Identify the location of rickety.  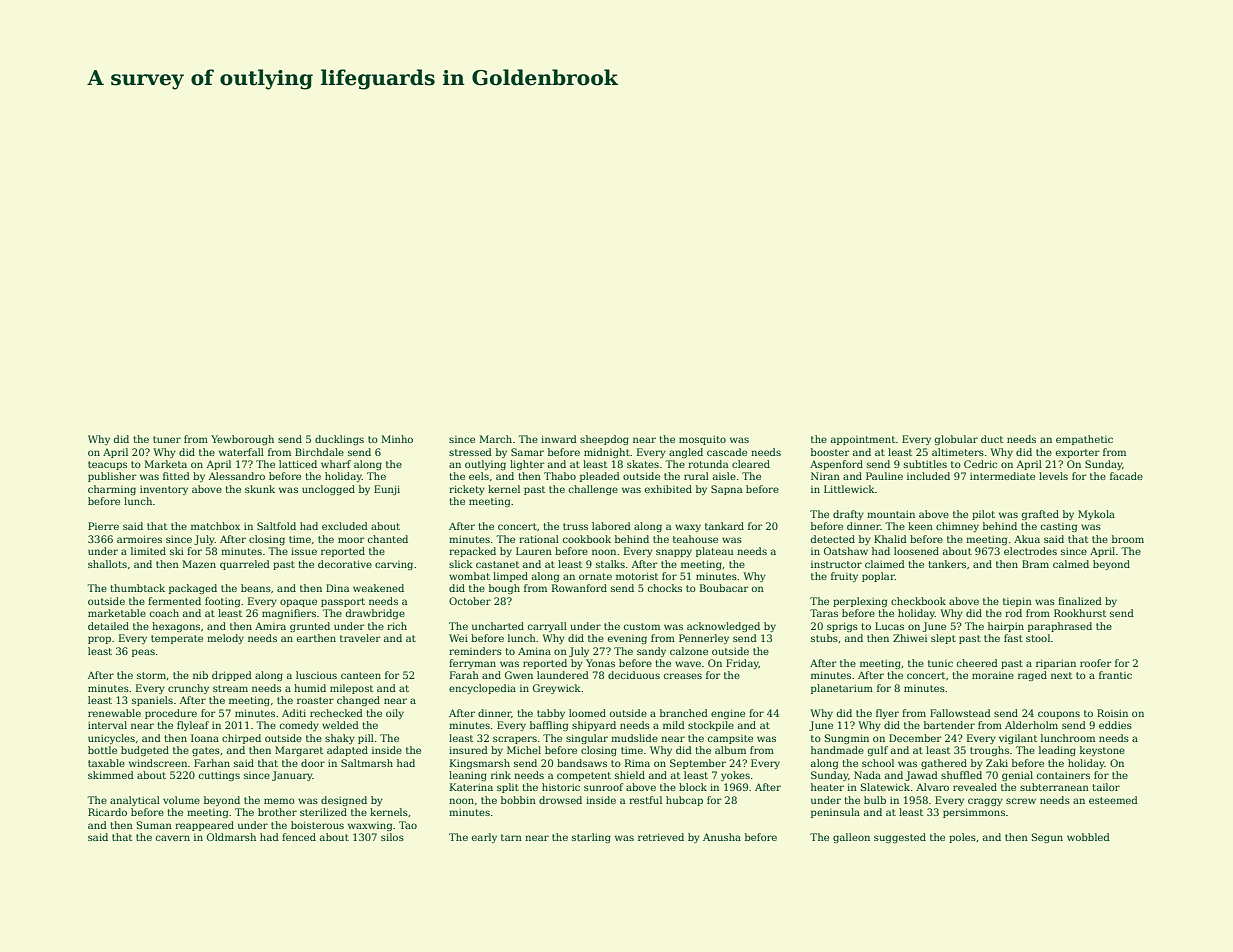
(467, 490).
